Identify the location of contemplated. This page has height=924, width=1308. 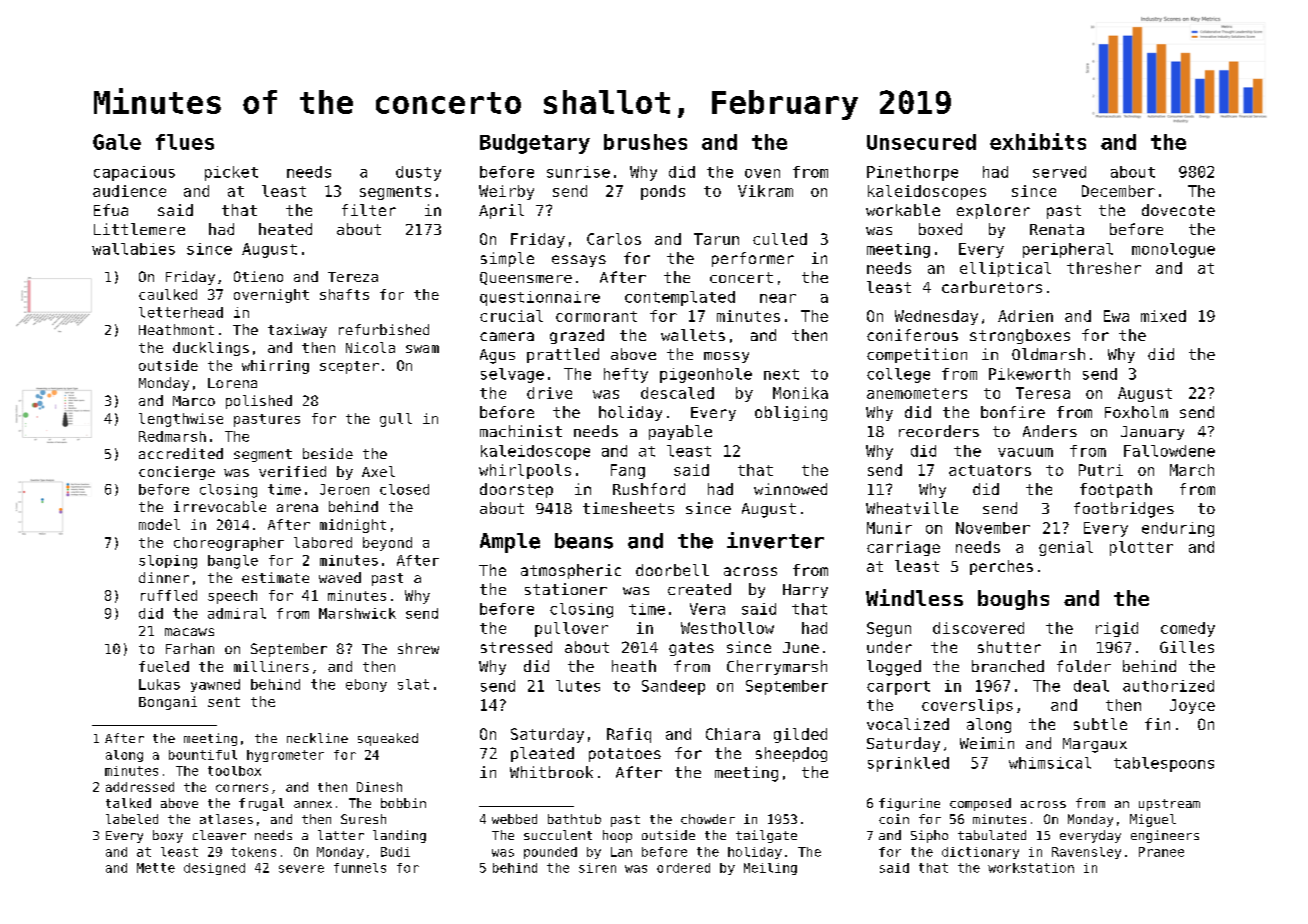
(680, 298).
